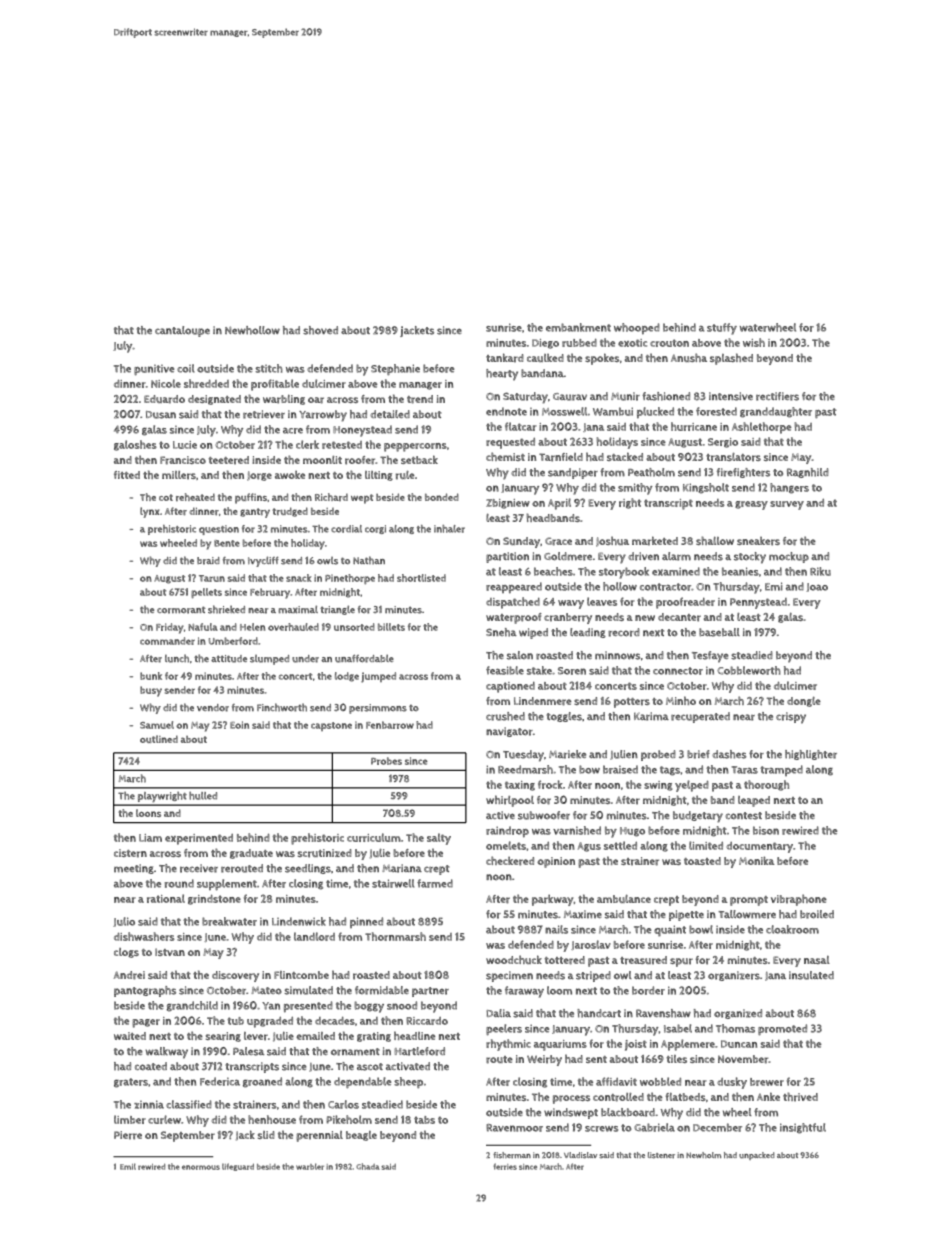  What do you see at coordinates (268, 368) in the screenshot?
I see `stitch` at bounding box center [268, 368].
